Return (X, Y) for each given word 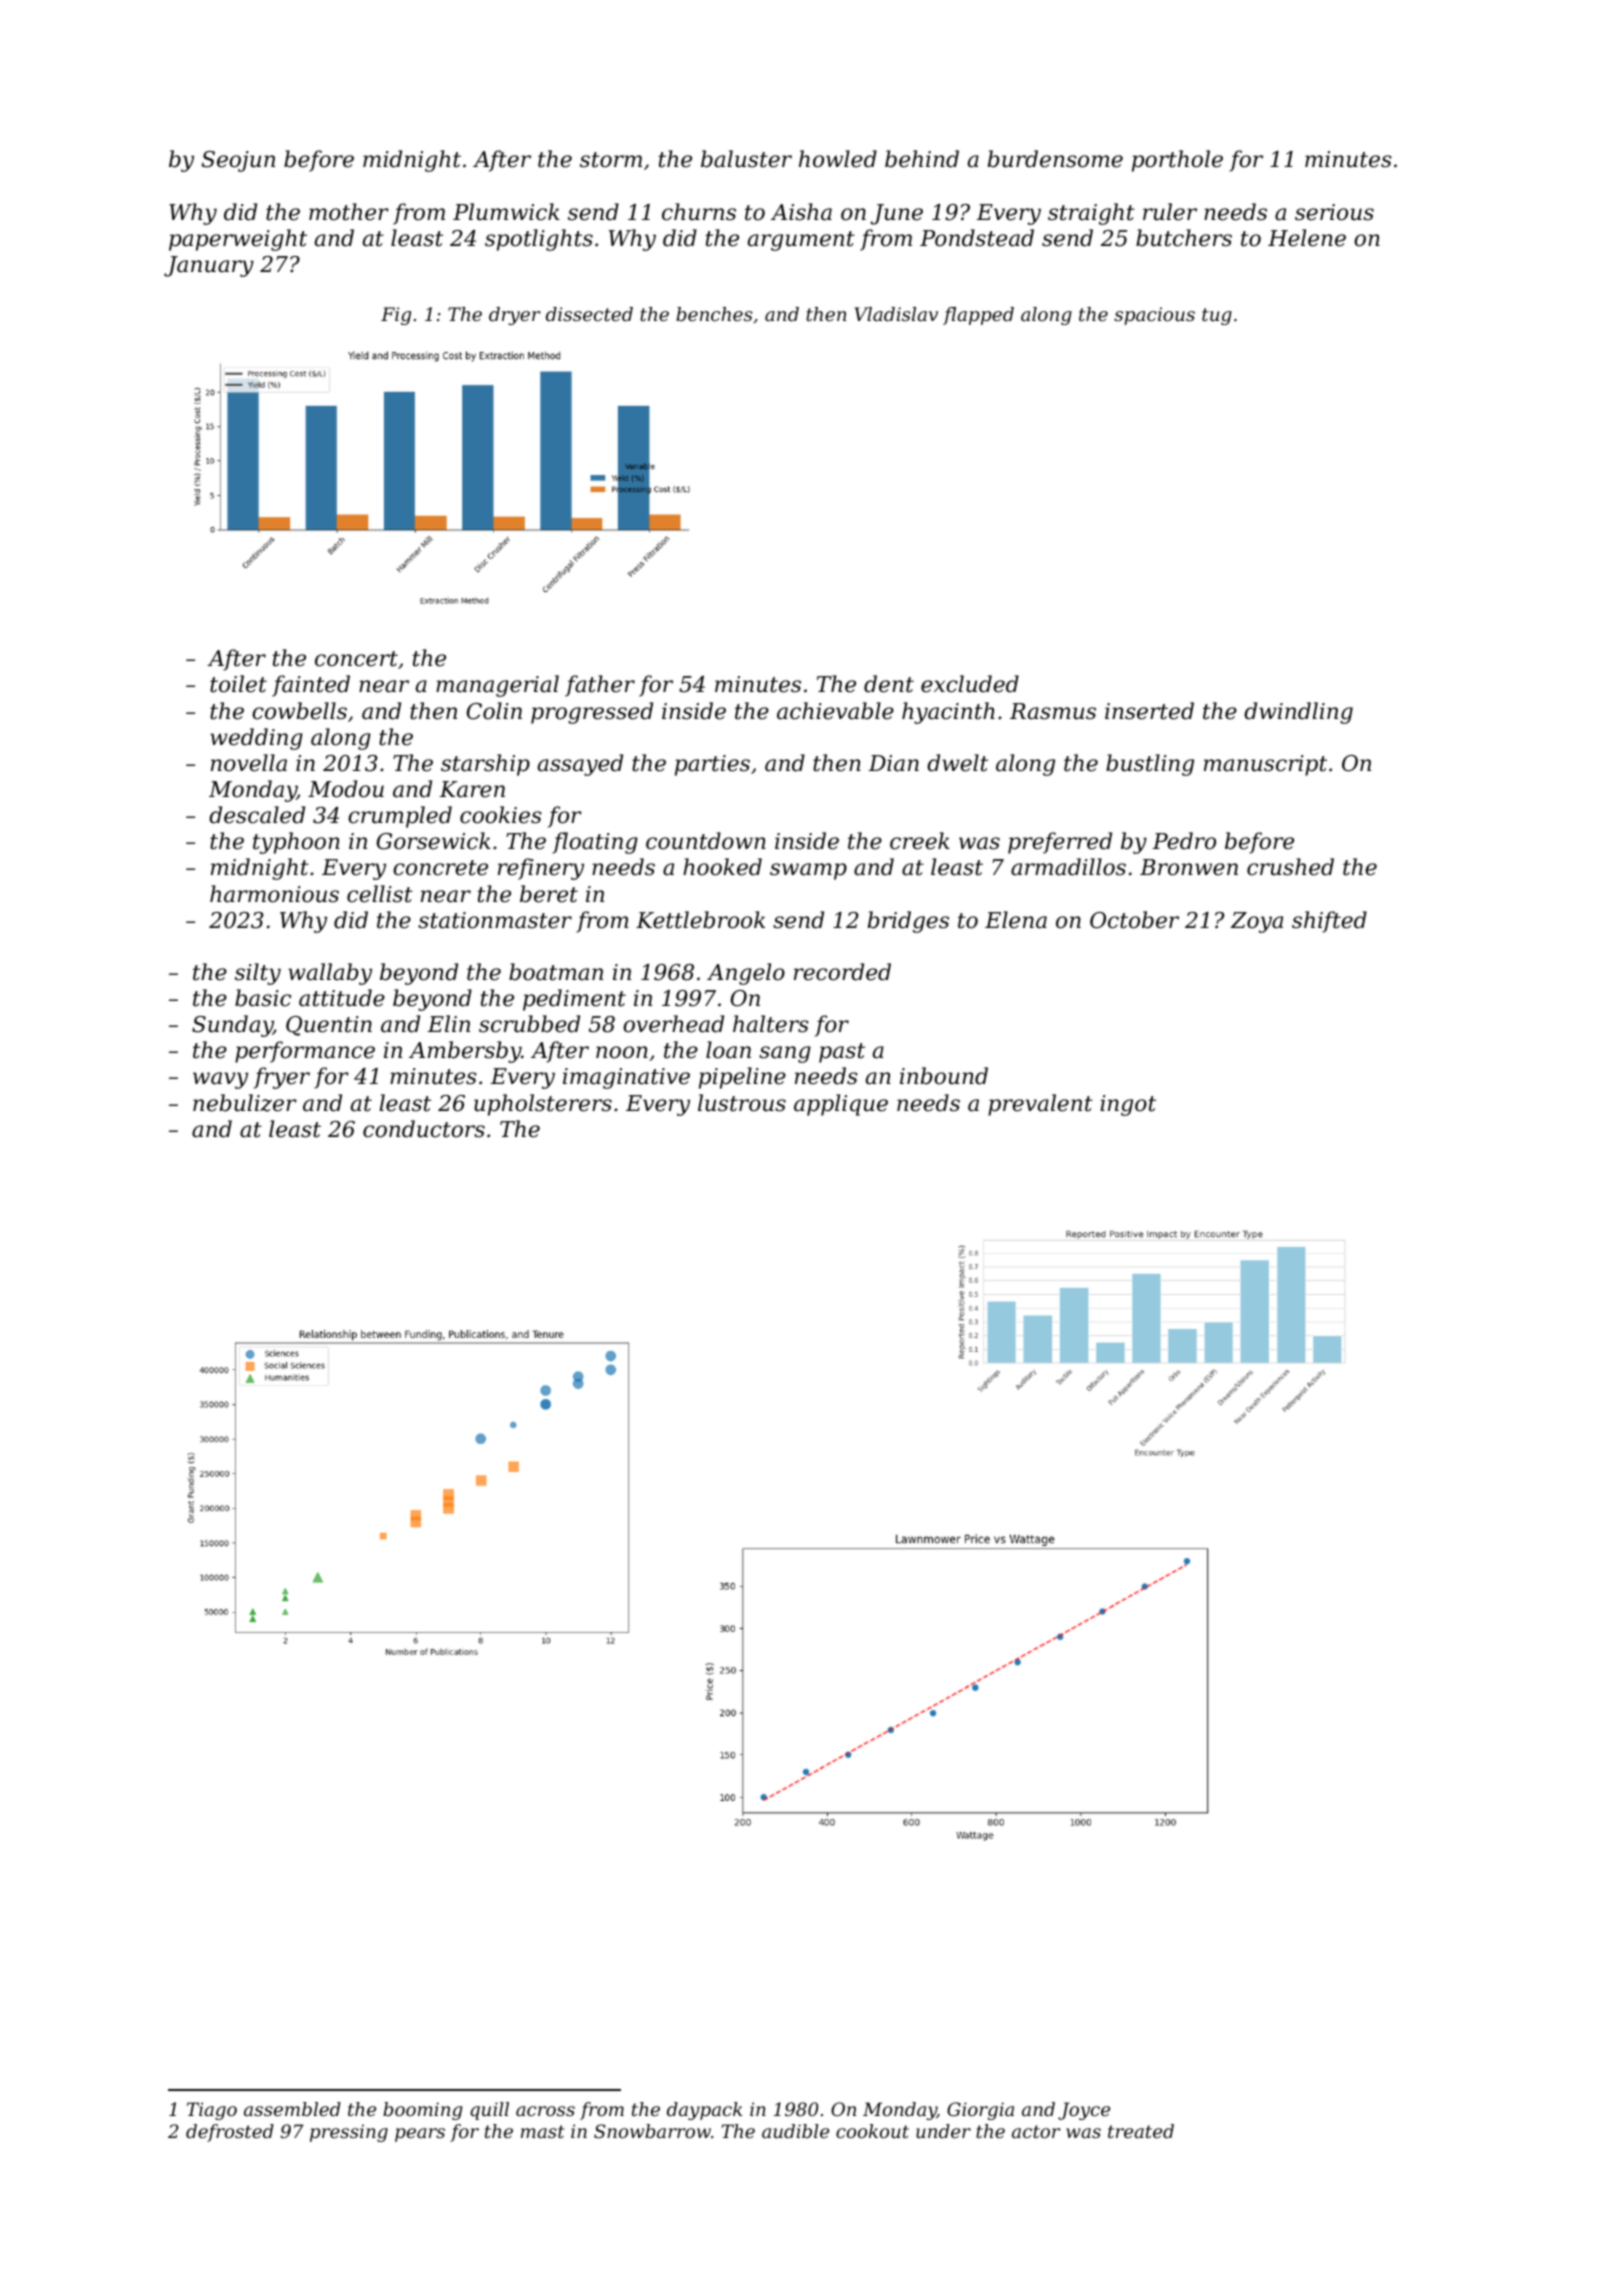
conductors (424, 1129)
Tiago (212, 2111)
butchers (1184, 238)
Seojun (238, 161)
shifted (1329, 922)
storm (611, 160)
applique (841, 1105)
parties (712, 765)
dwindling (1298, 713)
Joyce (1084, 2111)
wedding (256, 739)
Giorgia (980, 2111)
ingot (1128, 1105)
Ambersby (465, 1052)
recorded (842, 972)
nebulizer (245, 1103)
